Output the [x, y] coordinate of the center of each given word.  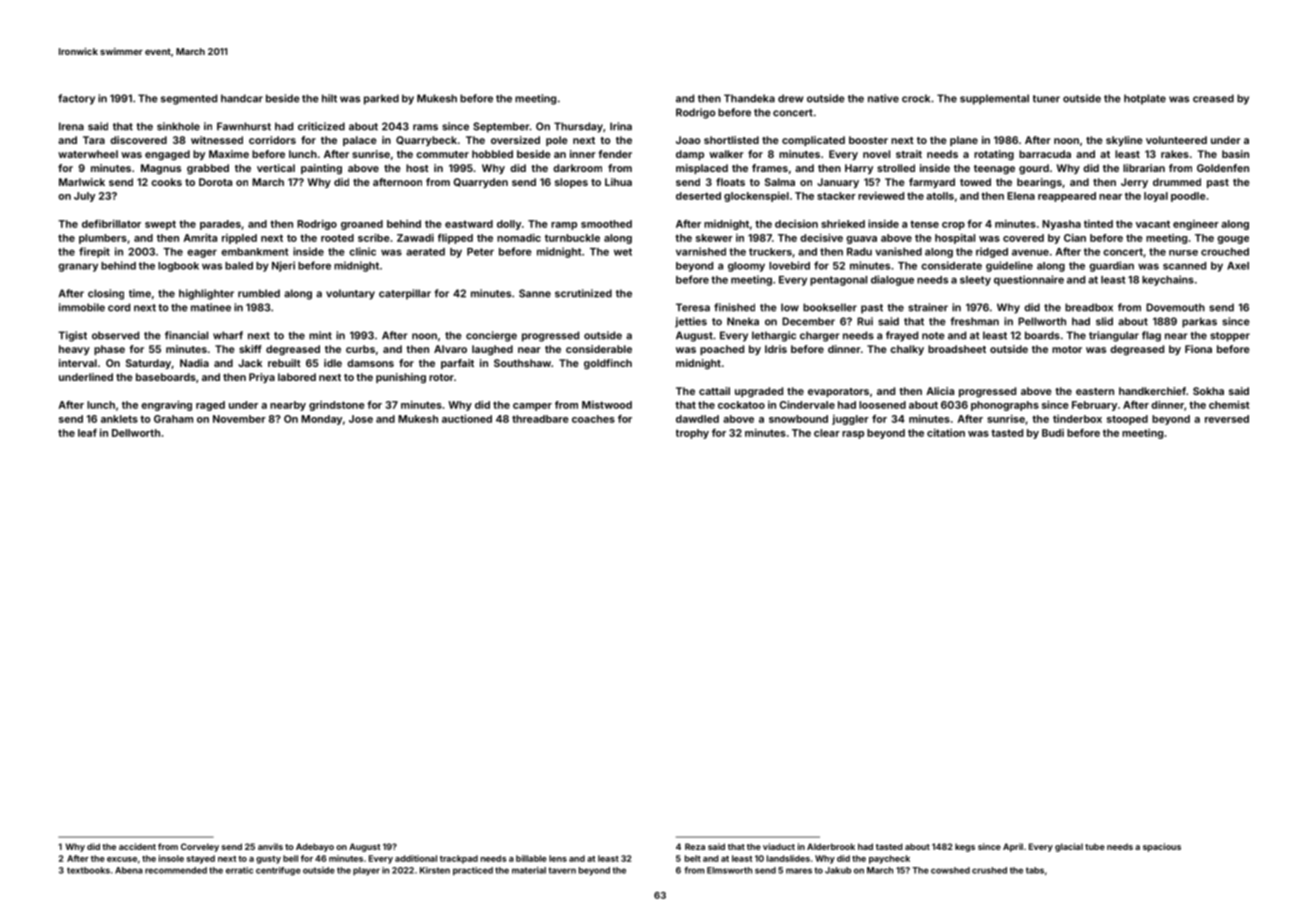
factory [76, 99]
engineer [1196, 225]
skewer [714, 238]
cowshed [950, 870]
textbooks [88, 870]
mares [799, 871]
